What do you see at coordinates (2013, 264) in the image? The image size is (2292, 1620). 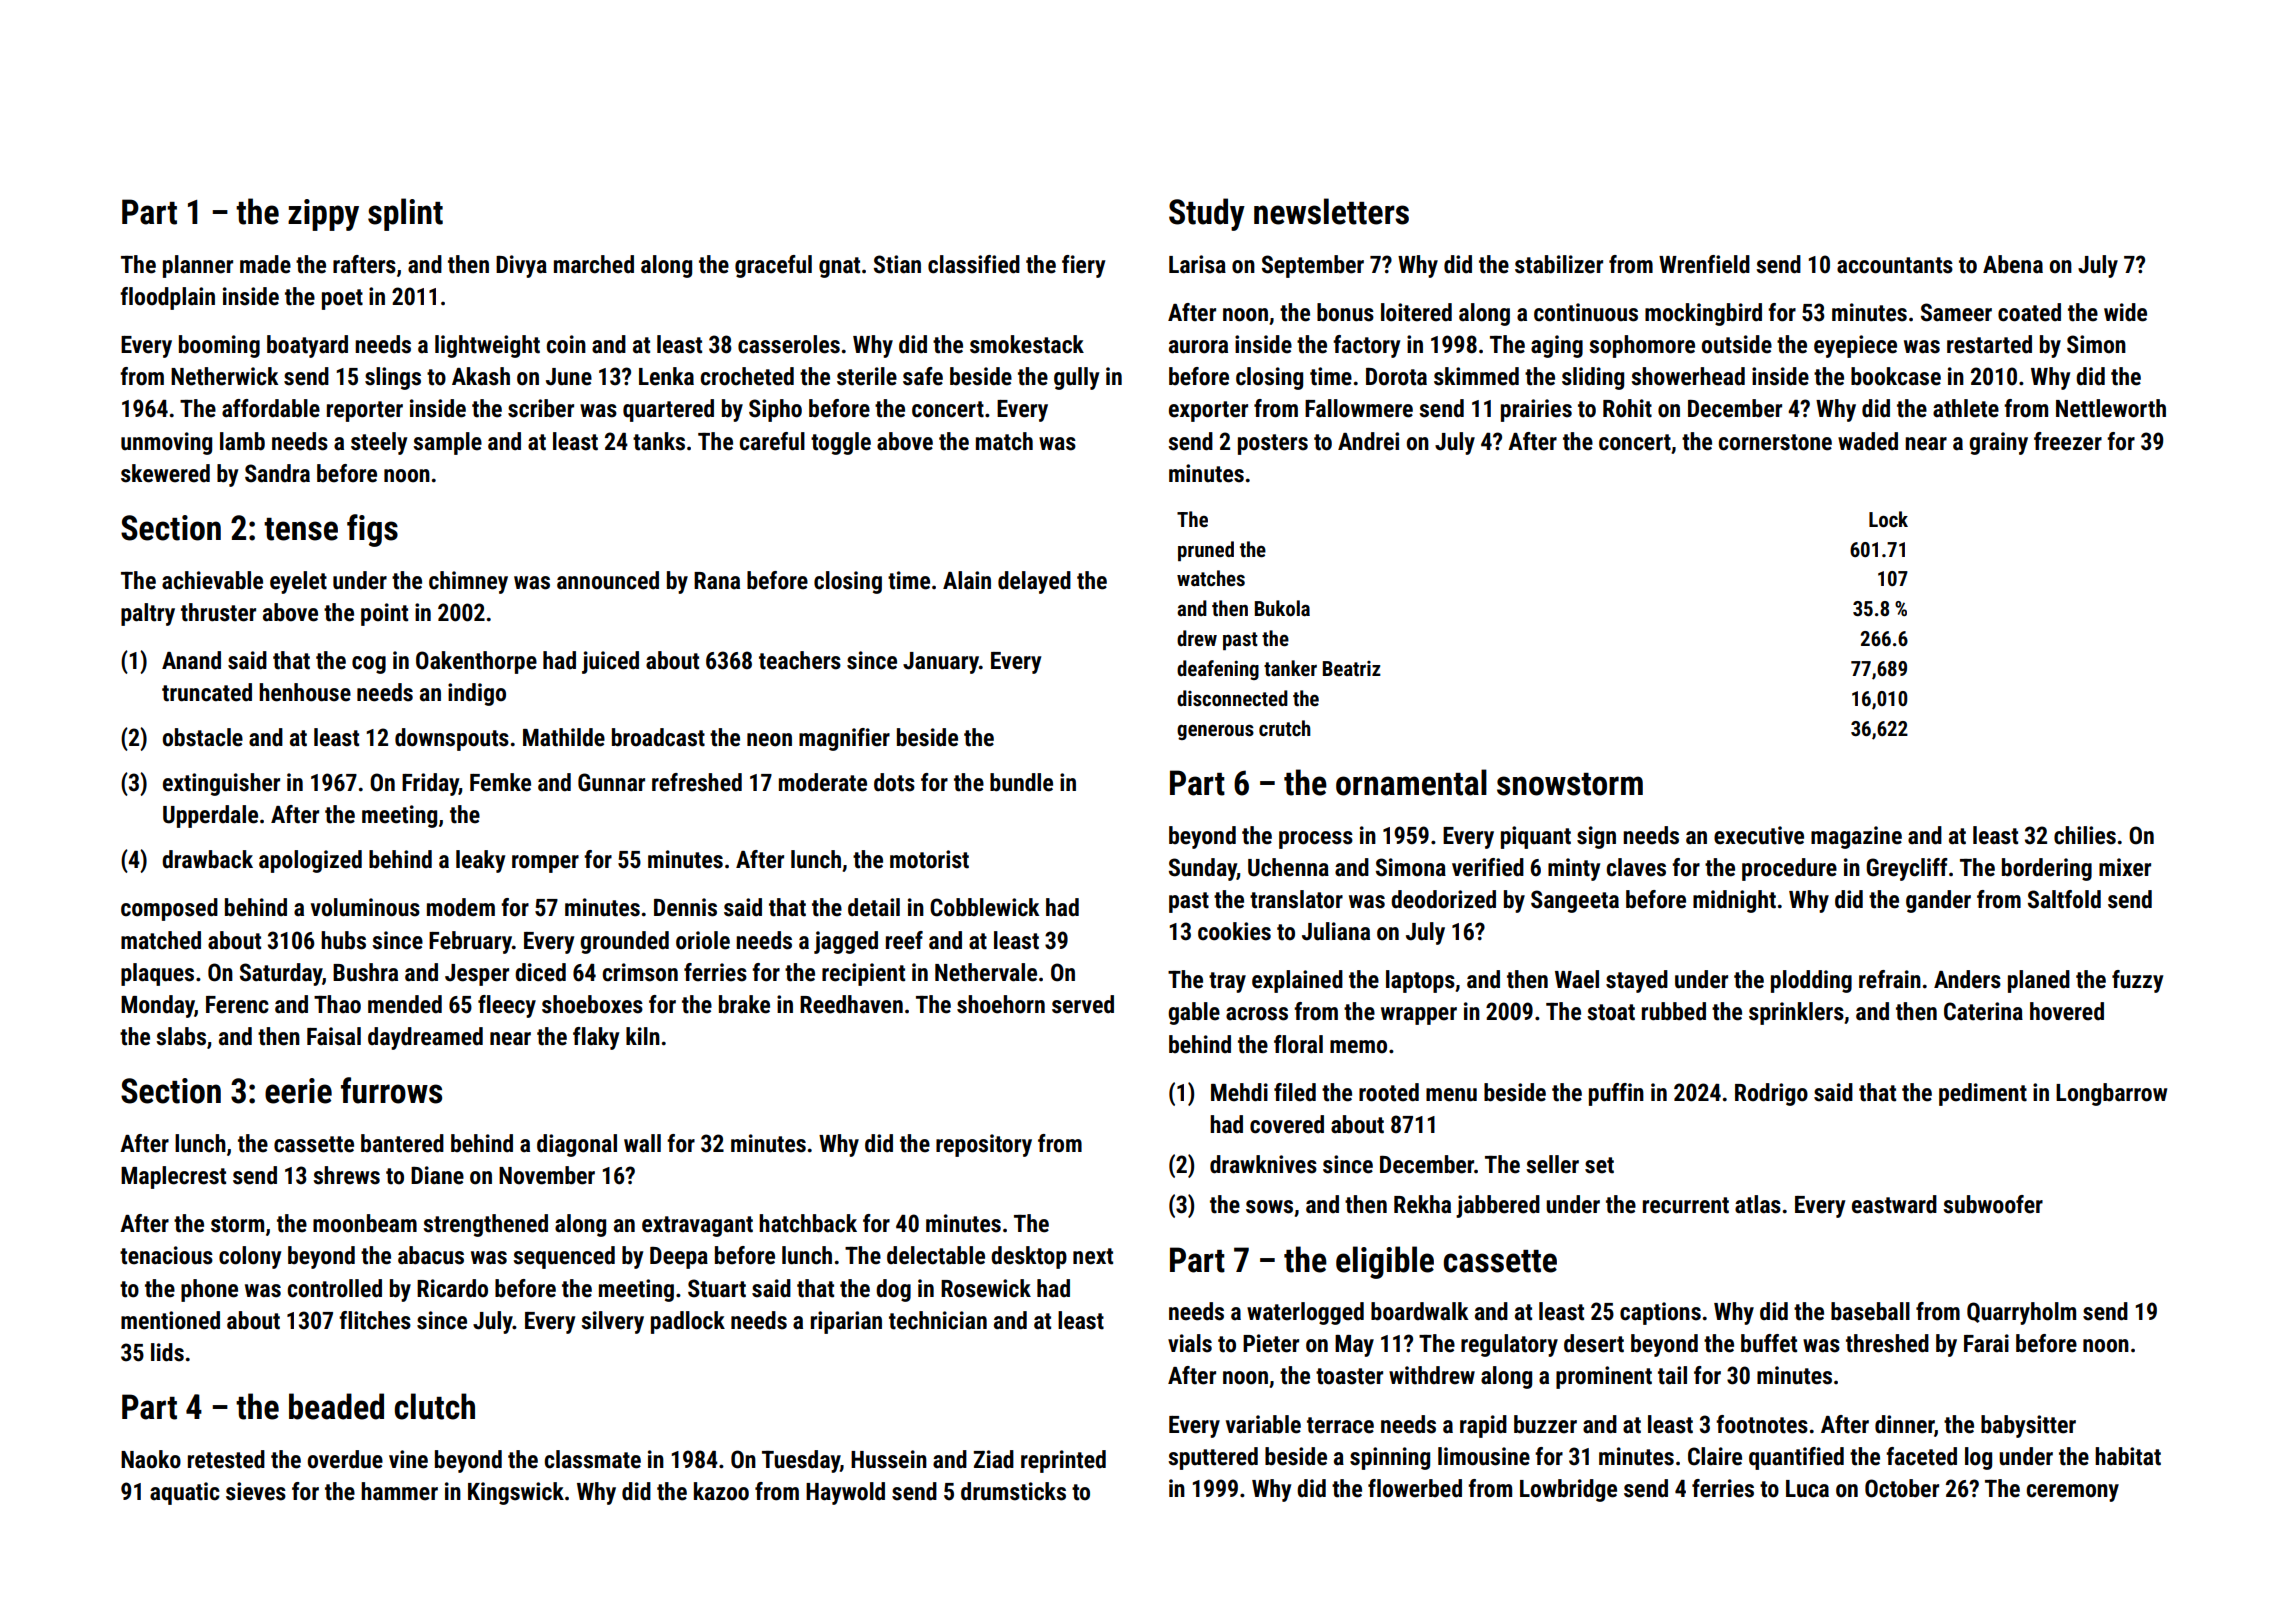 I see `Abena` at bounding box center [2013, 264].
